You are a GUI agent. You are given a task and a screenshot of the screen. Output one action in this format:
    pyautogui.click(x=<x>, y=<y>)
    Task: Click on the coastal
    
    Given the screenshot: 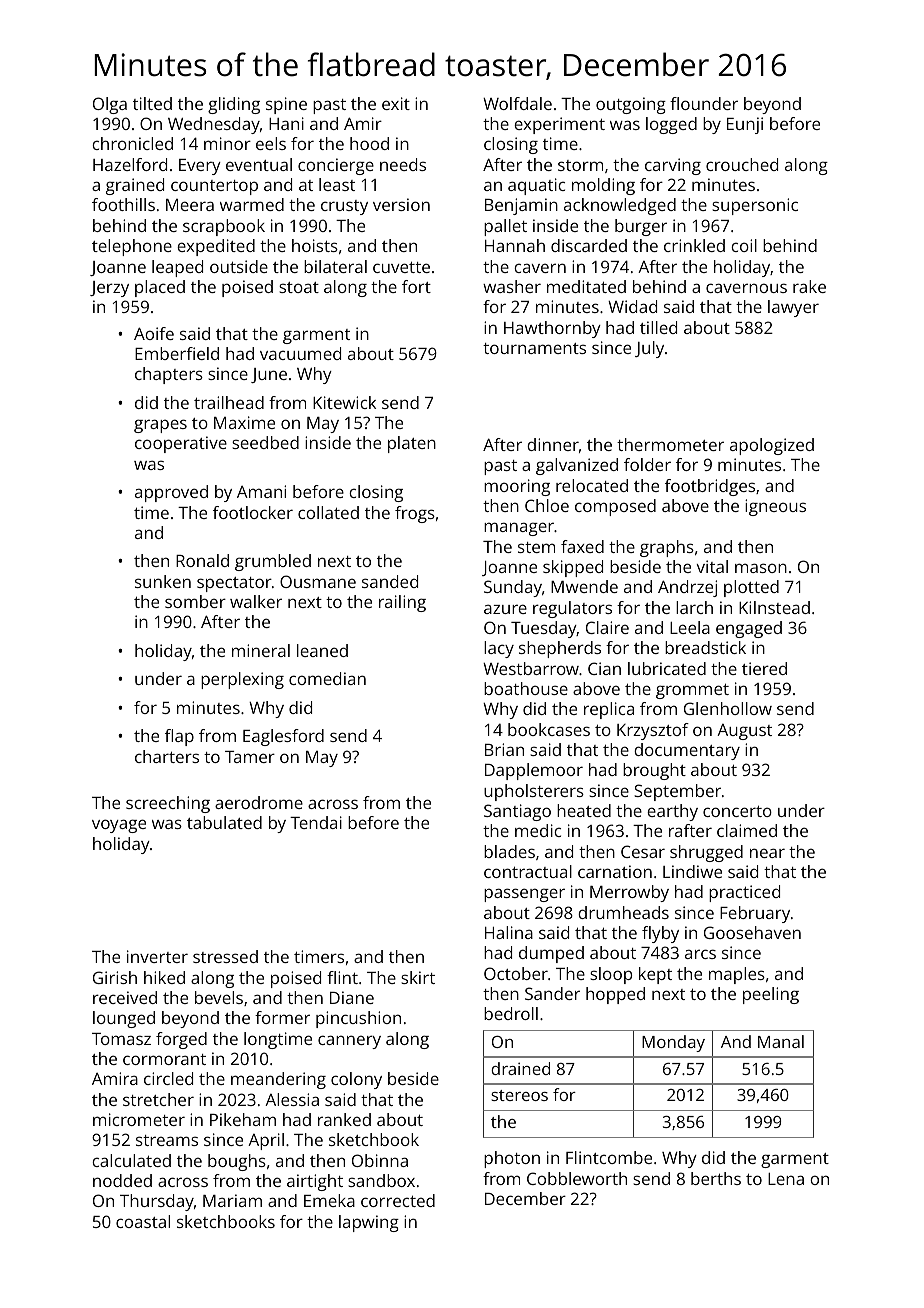 What is the action you would take?
    pyautogui.click(x=143, y=1221)
